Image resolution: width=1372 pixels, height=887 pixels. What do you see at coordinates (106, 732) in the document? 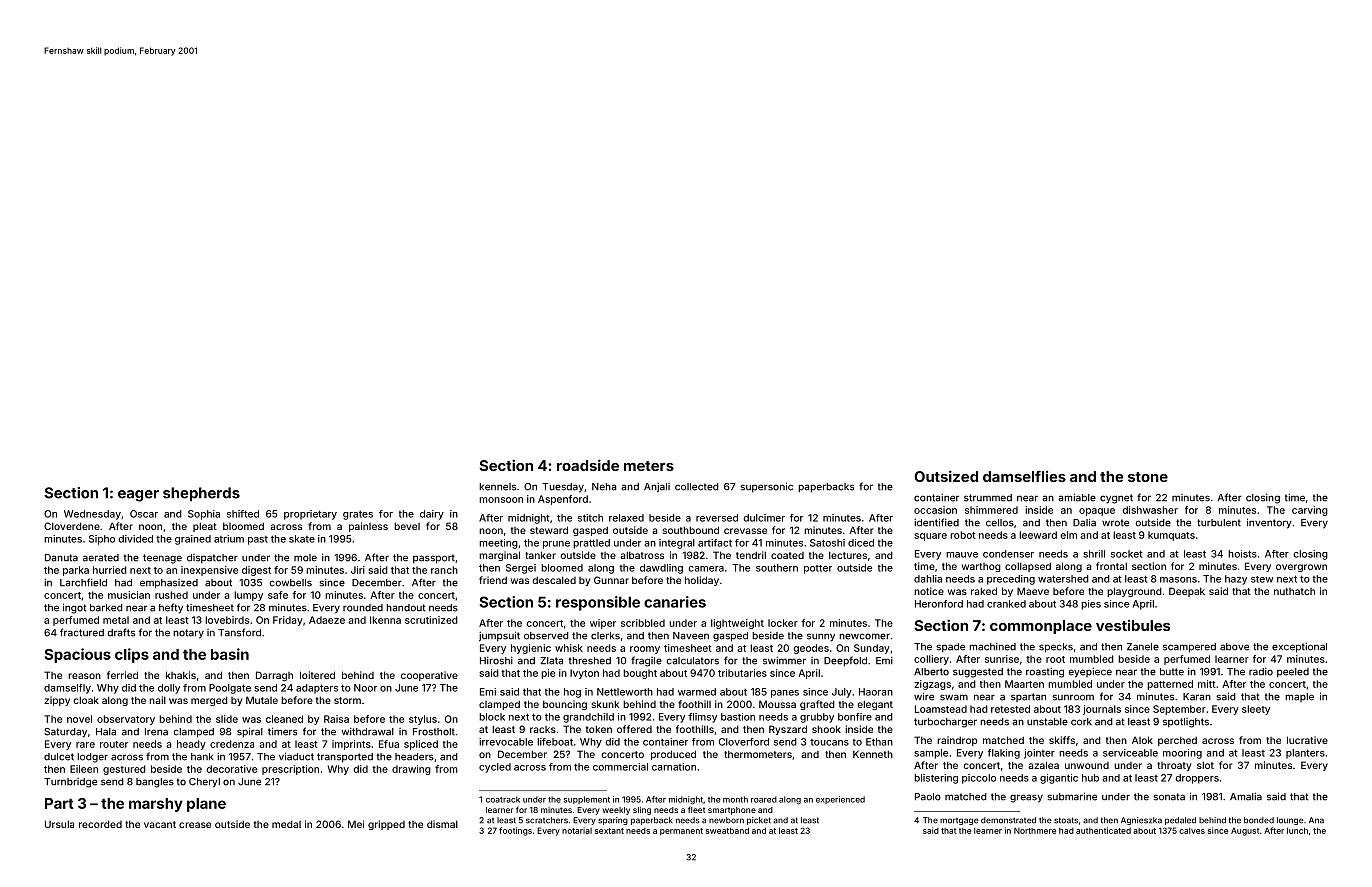
I see `Hala` at bounding box center [106, 732].
